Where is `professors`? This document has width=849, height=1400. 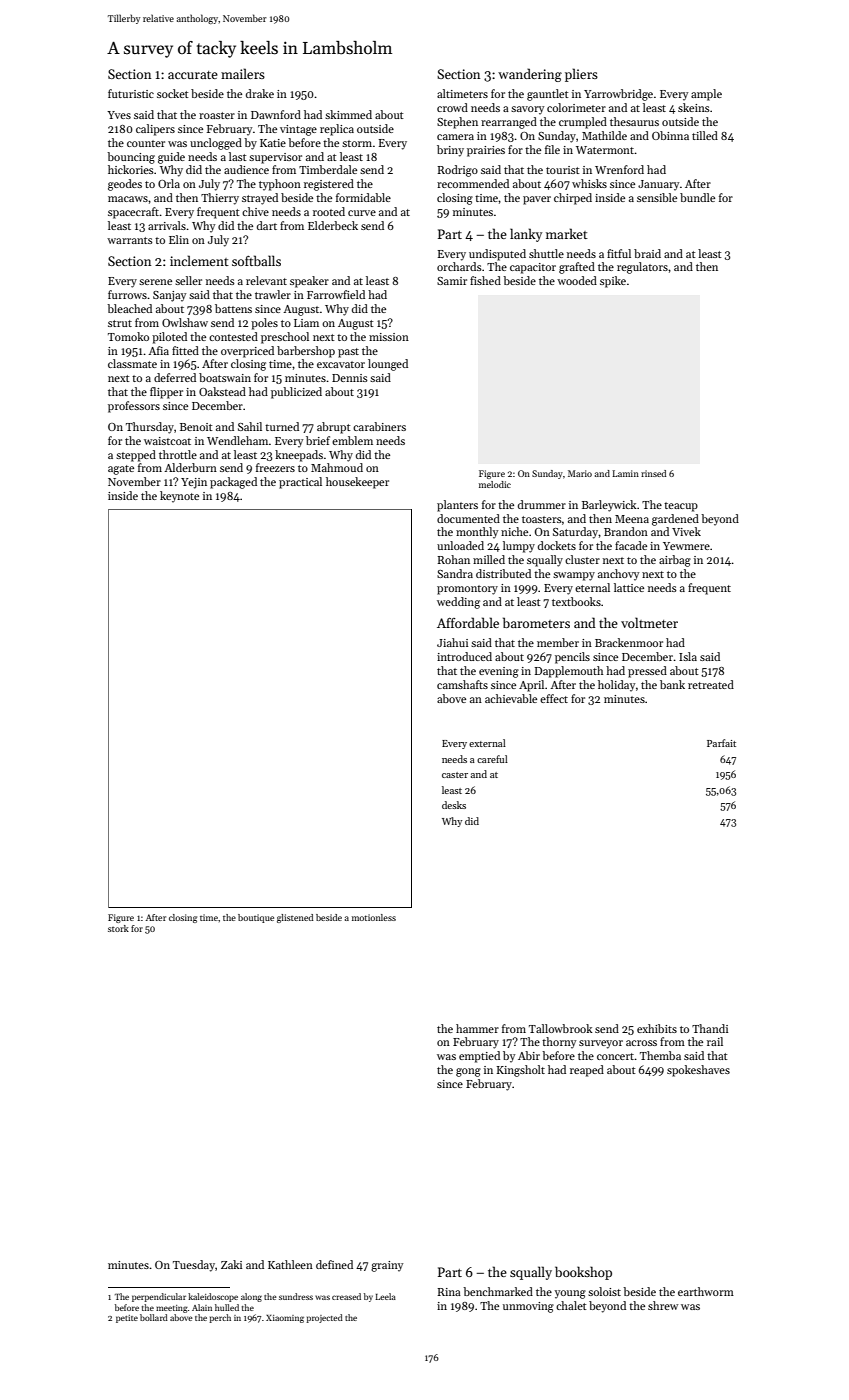
professors is located at coordinates (134, 407).
